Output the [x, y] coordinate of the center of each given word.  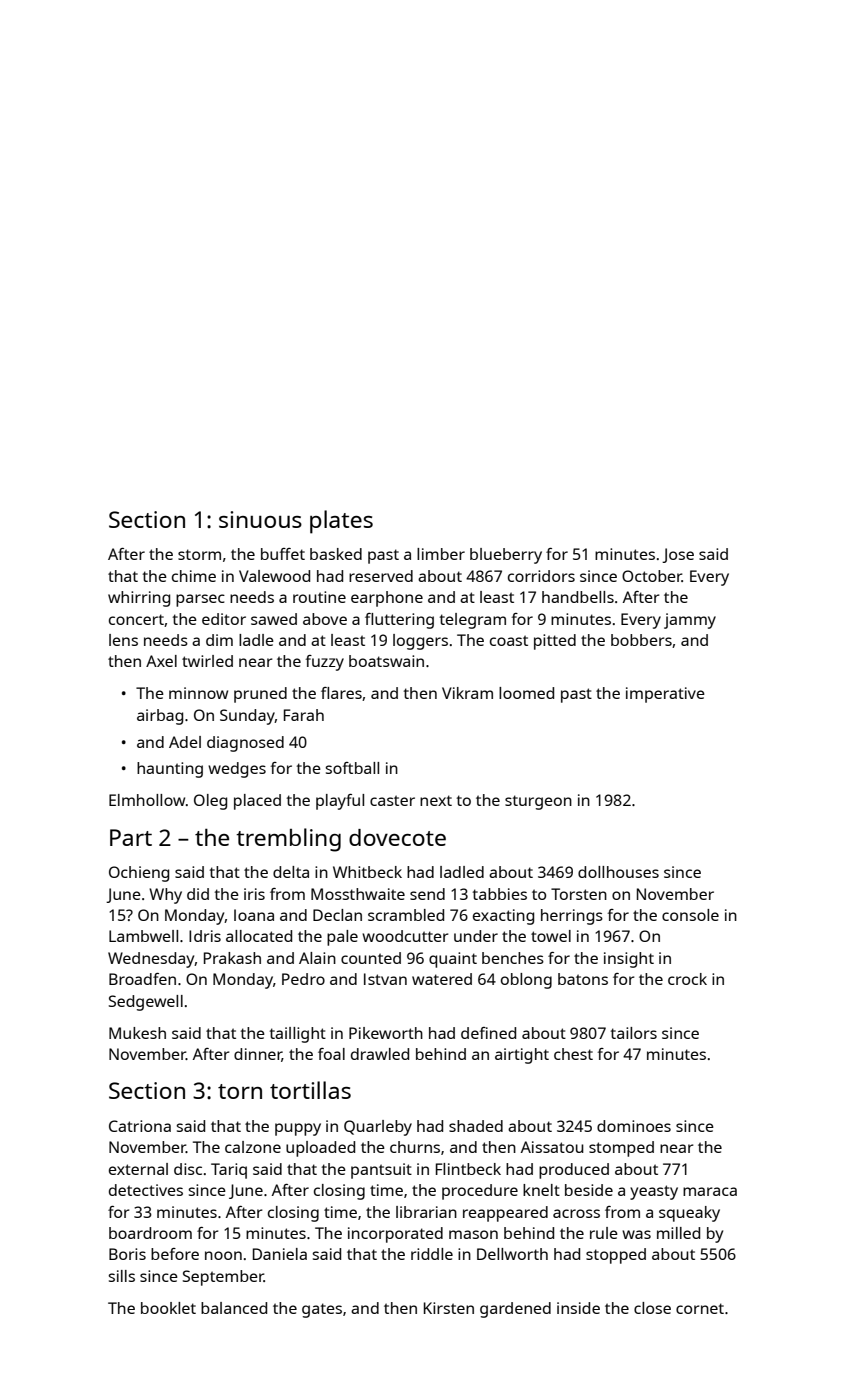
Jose [678, 555]
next [436, 800]
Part [131, 837]
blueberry [506, 556]
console [690, 915]
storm [199, 554]
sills [121, 1276]
